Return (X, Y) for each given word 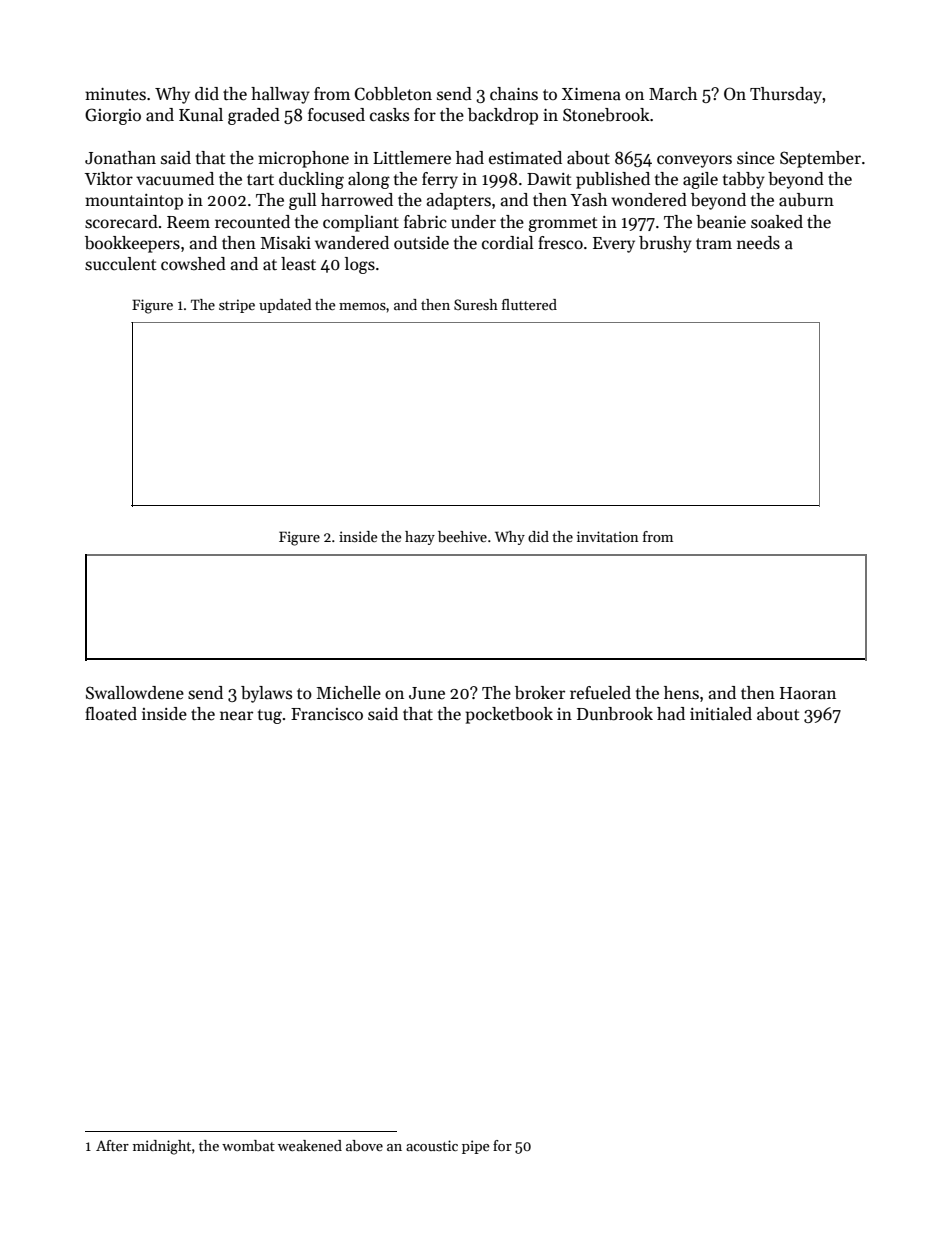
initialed (721, 714)
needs (758, 243)
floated (111, 714)
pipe (476, 1147)
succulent (120, 264)
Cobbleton (393, 94)
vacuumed (175, 179)
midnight (162, 1147)
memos (362, 306)
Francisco (327, 714)
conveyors (694, 161)
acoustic (432, 1145)
